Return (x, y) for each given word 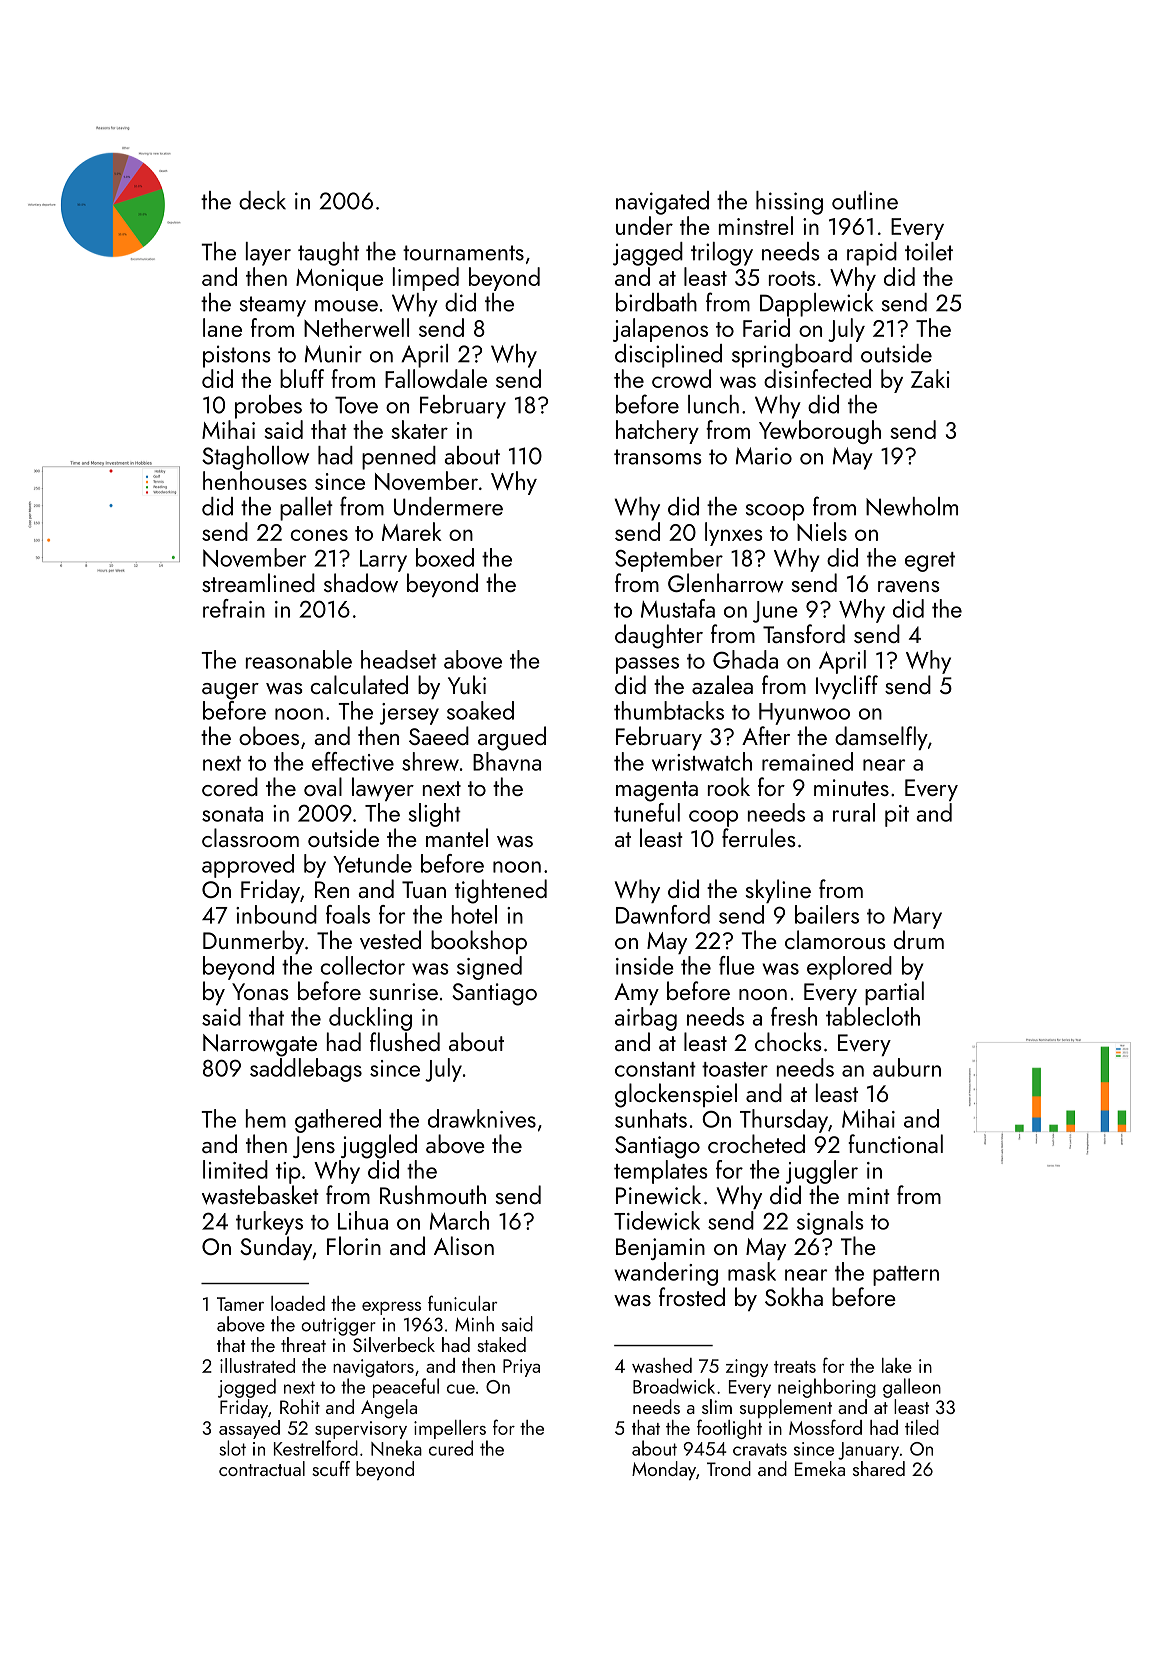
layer (268, 254)
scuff (331, 1468)
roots (792, 278)
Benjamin (660, 1249)
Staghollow (255, 458)
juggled (379, 1146)
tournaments (463, 253)
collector (363, 965)
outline (865, 200)
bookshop (479, 942)
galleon (912, 1388)
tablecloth (873, 1016)
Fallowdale (436, 378)
